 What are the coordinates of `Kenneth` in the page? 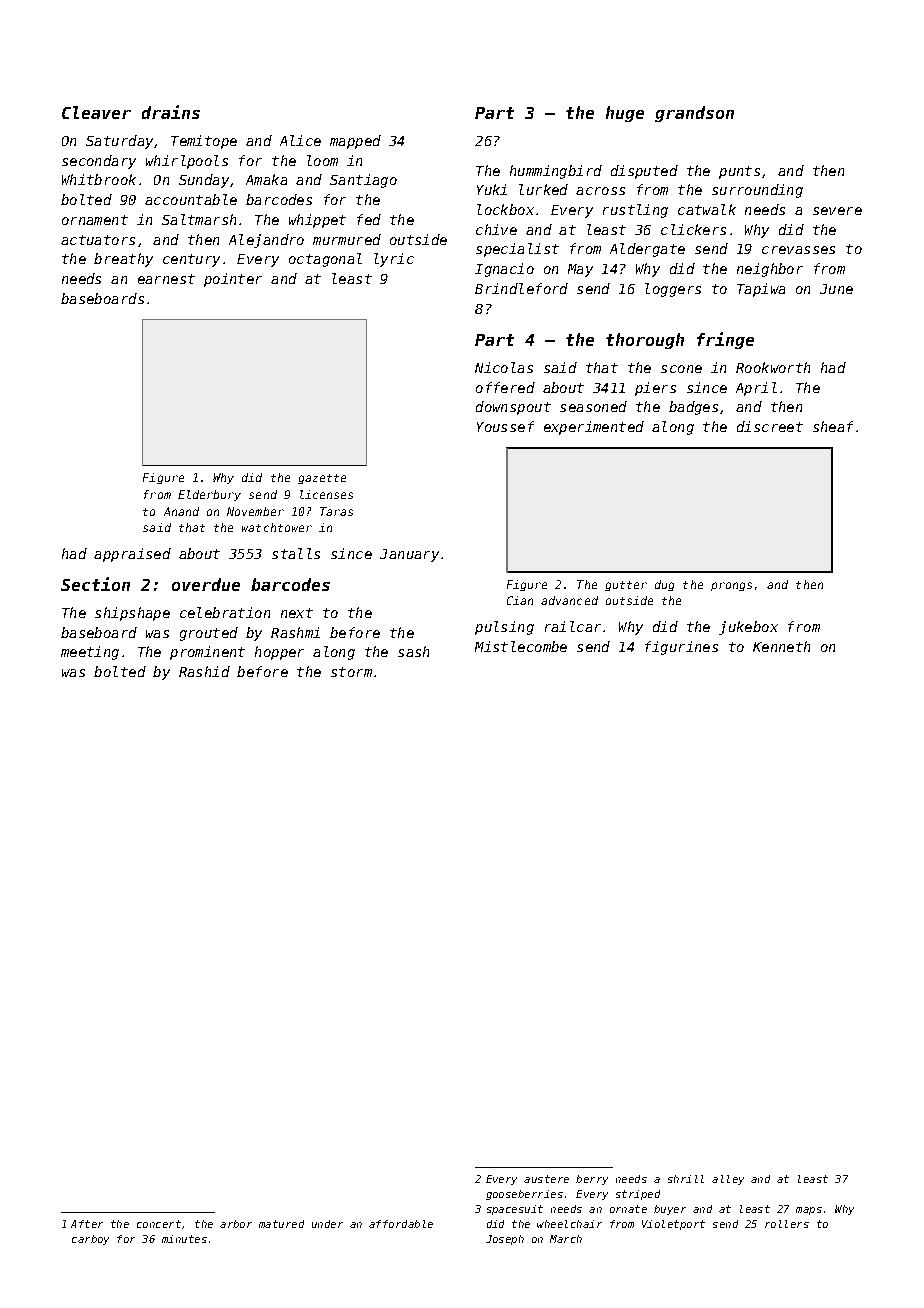 It's located at (781, 646).
